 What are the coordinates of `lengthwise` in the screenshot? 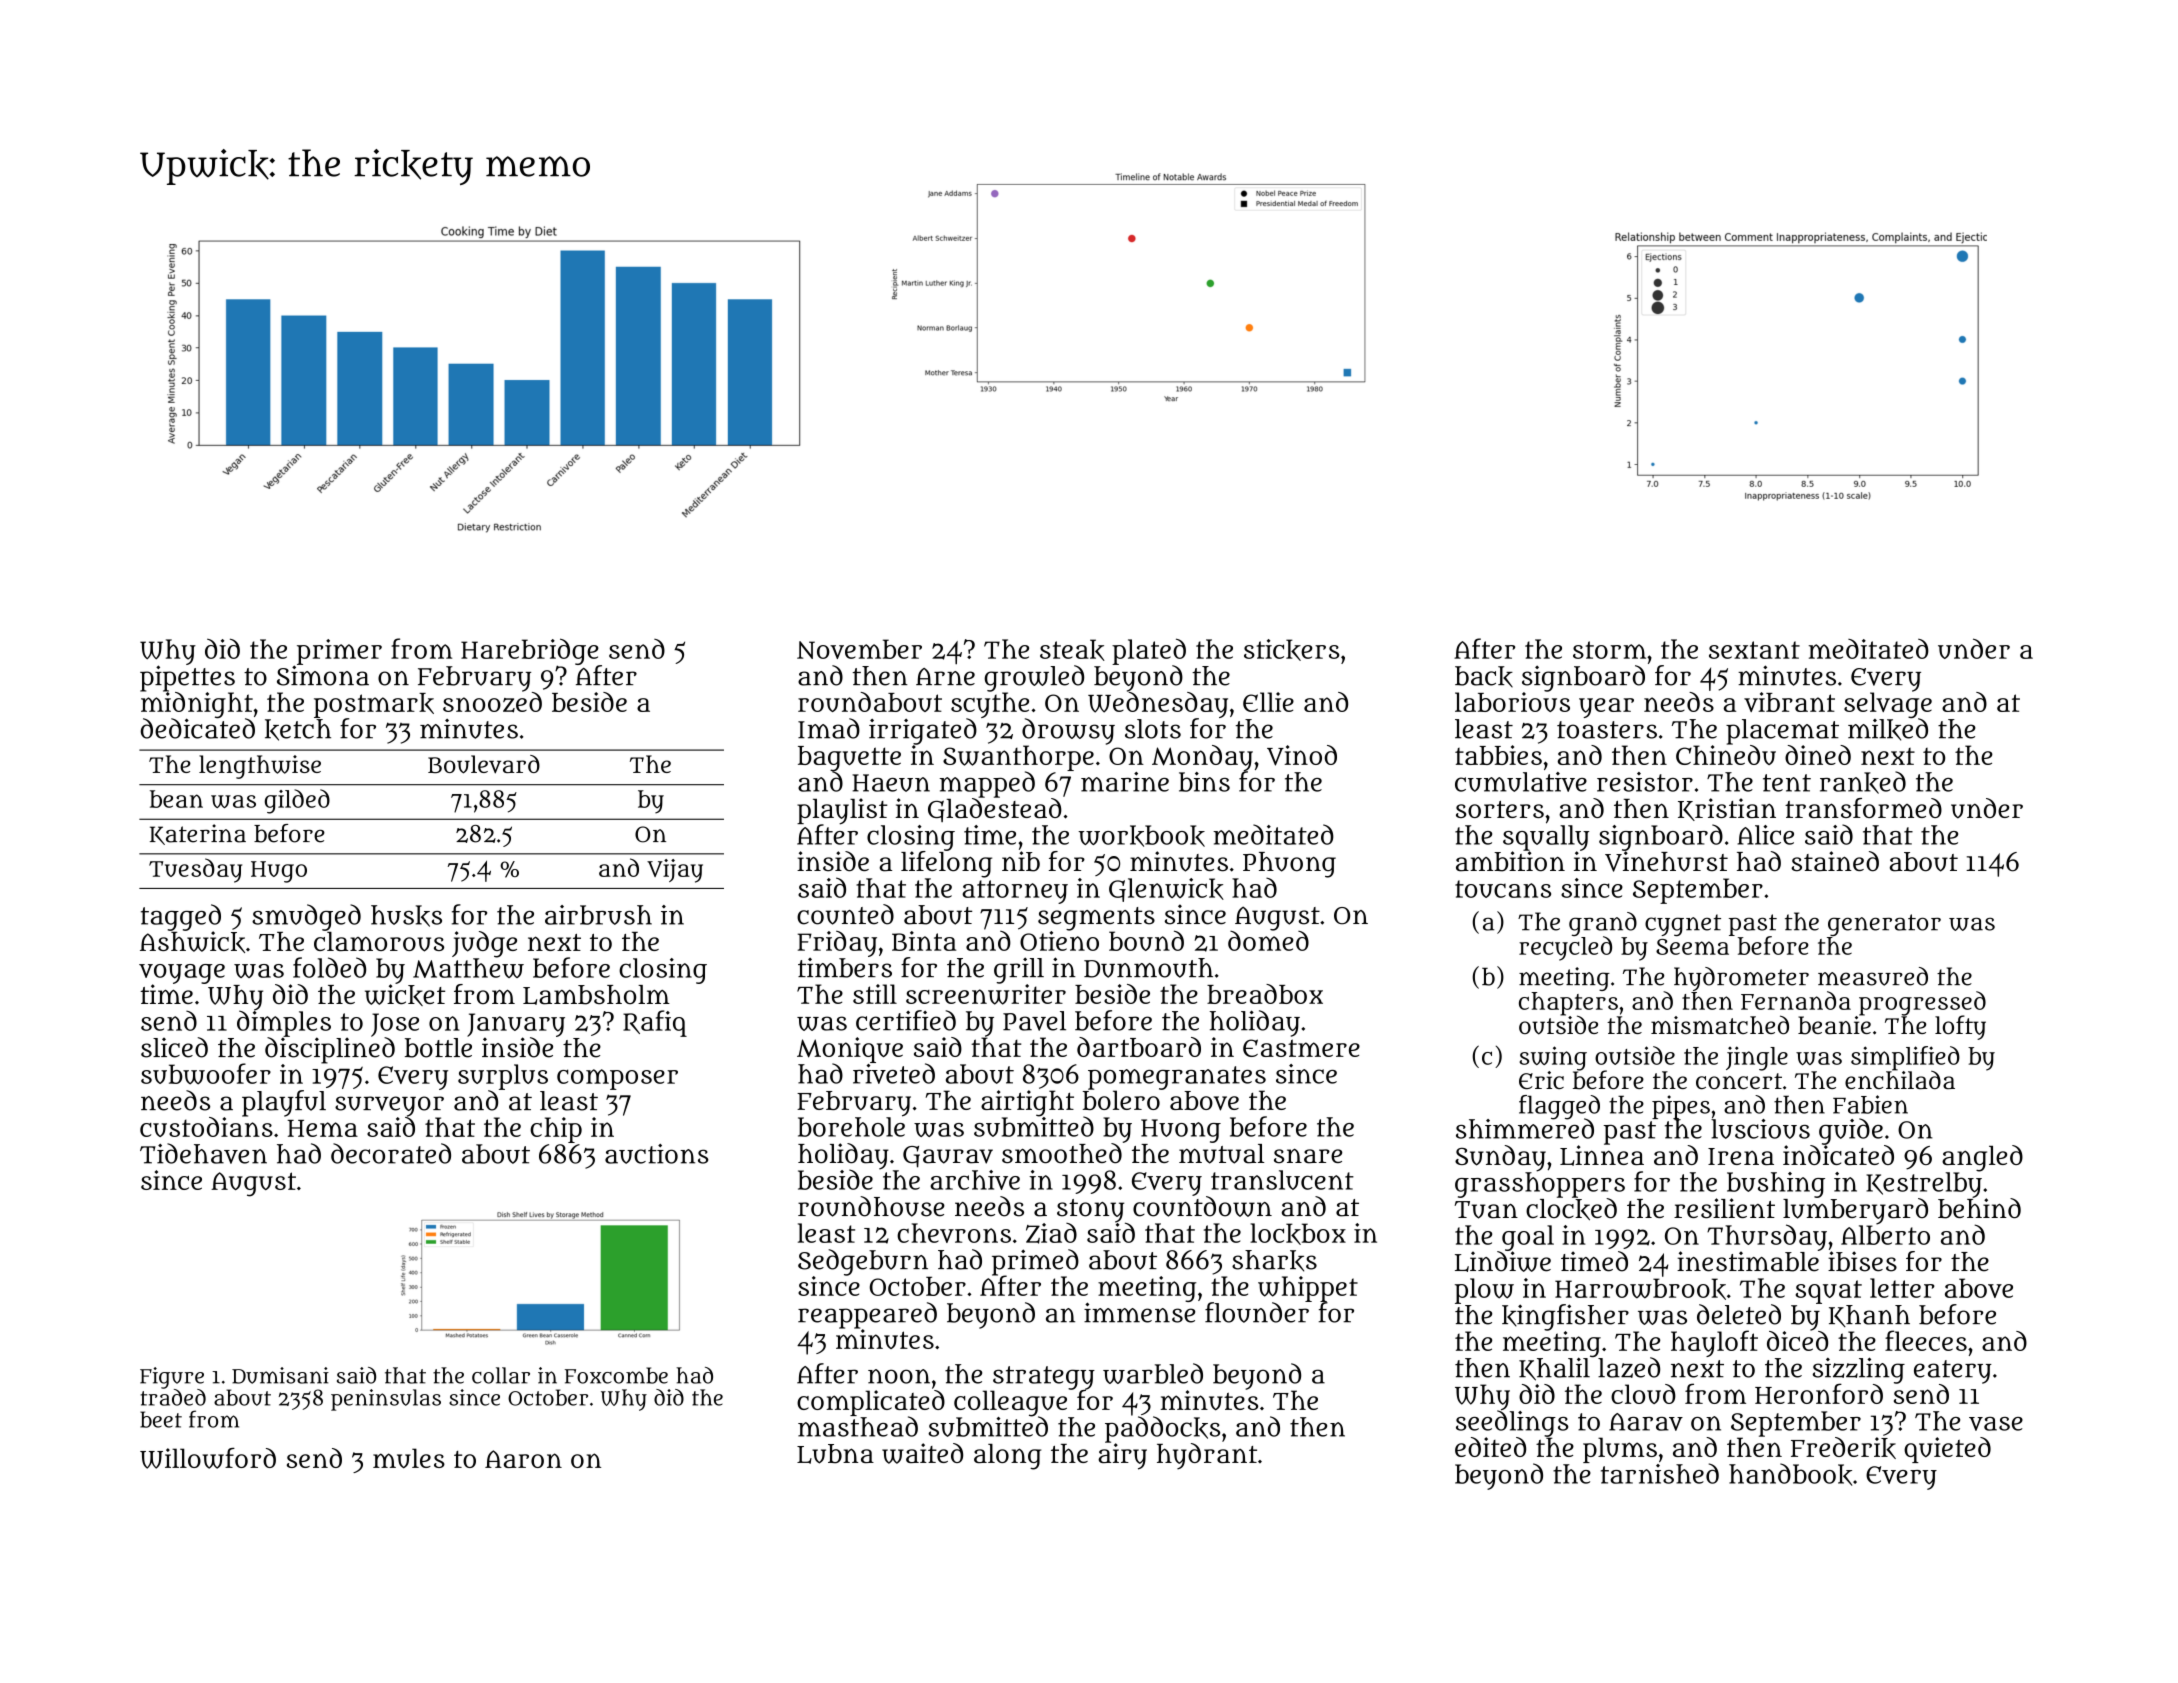 It's located at (260, 767).
